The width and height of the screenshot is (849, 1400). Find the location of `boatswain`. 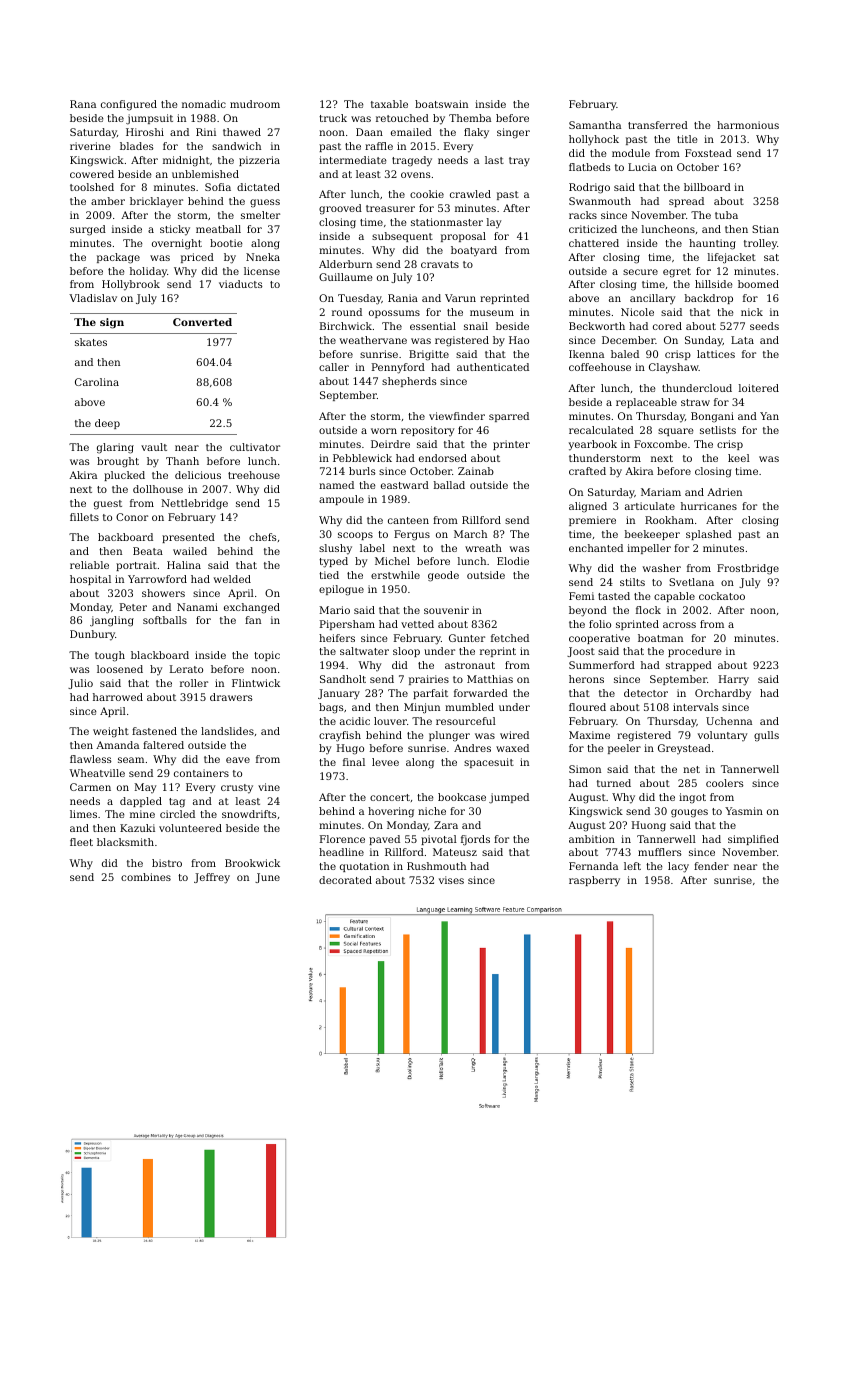

boatswain is located at coordinates (441, 104).
